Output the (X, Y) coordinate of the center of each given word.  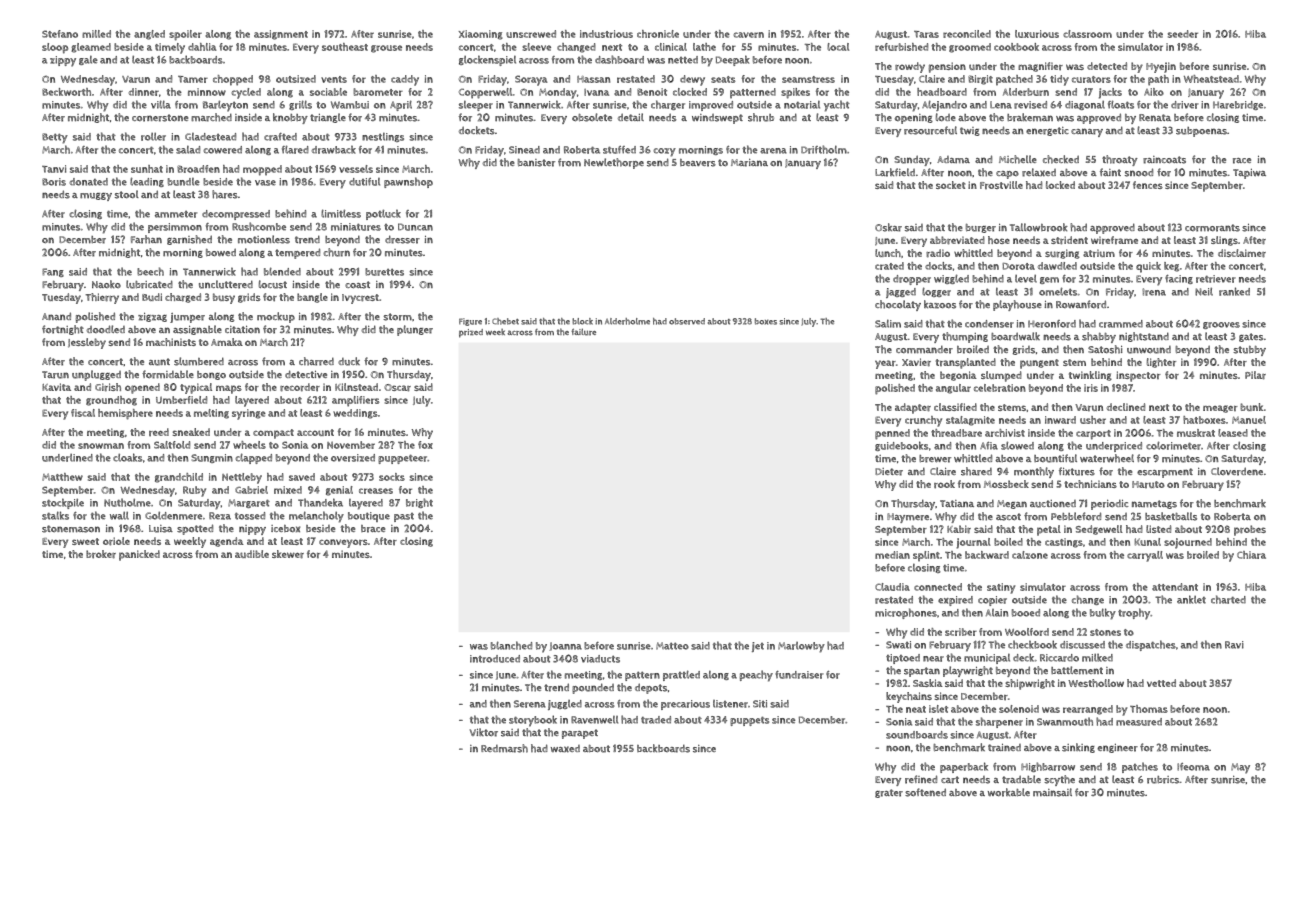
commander (924, 349)
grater (889, 793)
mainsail (1052, 792)
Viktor (484, 732)
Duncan (415, 227)
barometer (378, 92)
